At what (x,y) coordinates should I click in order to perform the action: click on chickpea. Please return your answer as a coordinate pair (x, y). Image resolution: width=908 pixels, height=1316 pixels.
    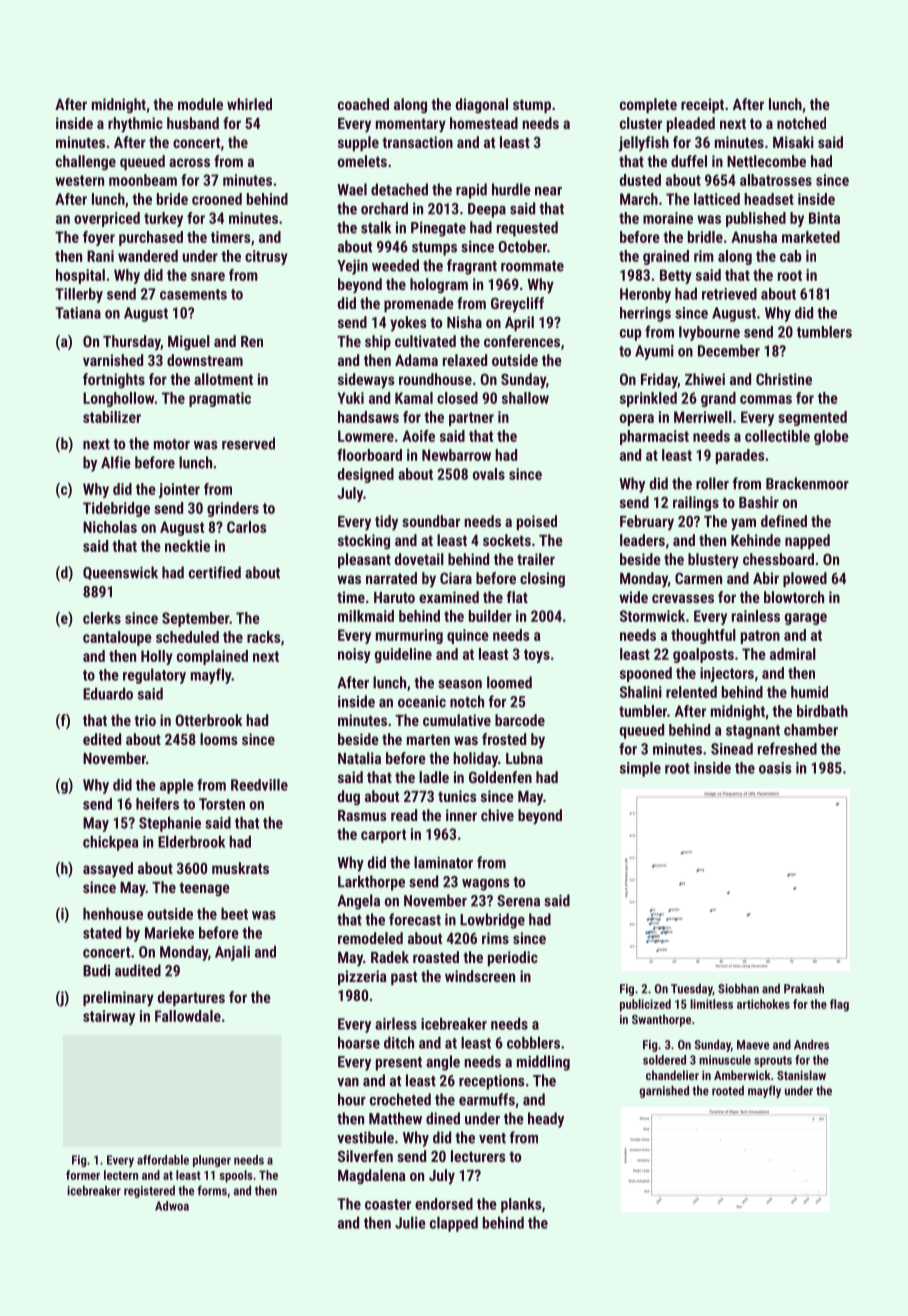
    Looking at the image, I should click on (110, 843).
